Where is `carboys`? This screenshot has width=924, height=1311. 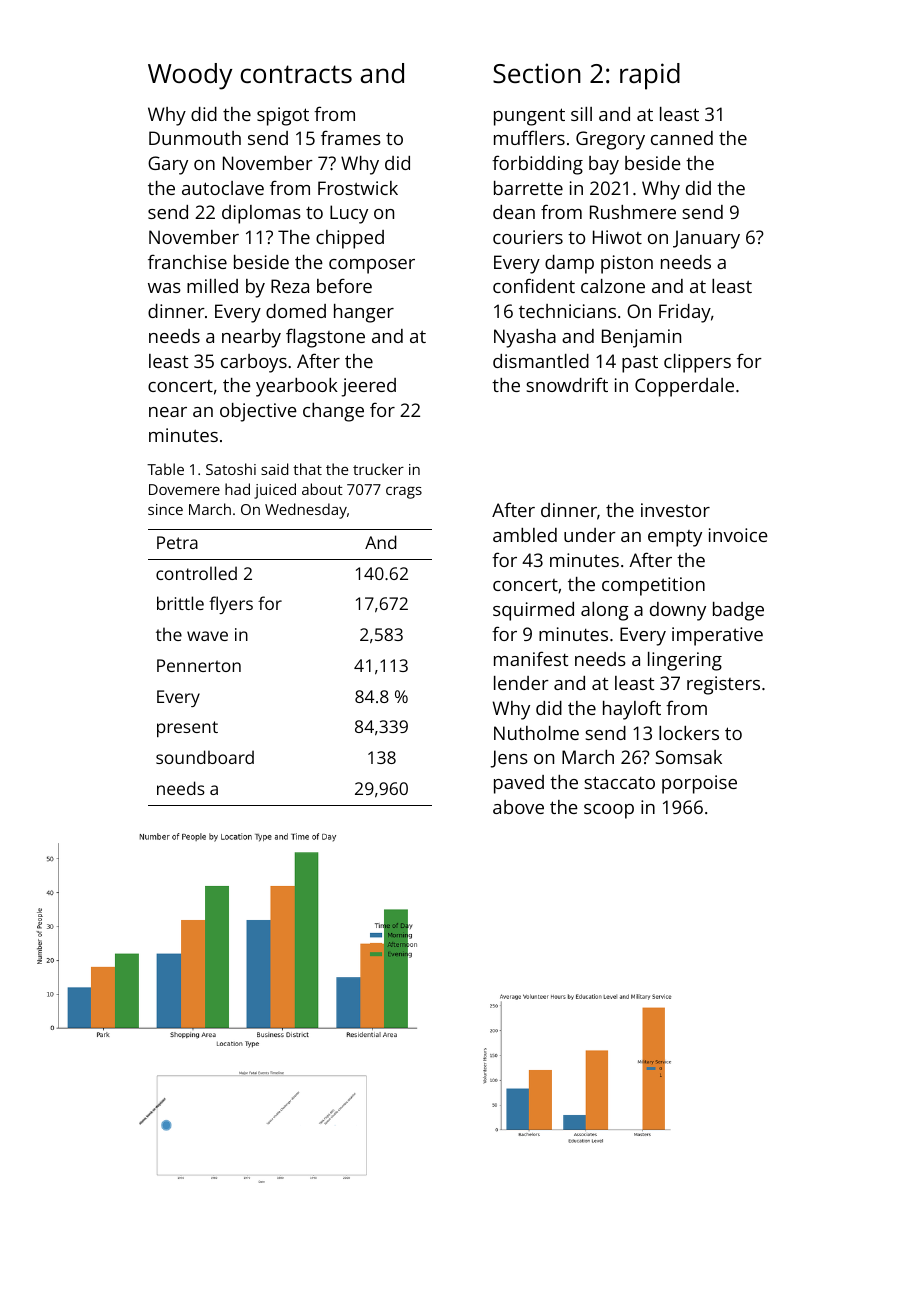
carboys is located at coordinates (254, 363).
